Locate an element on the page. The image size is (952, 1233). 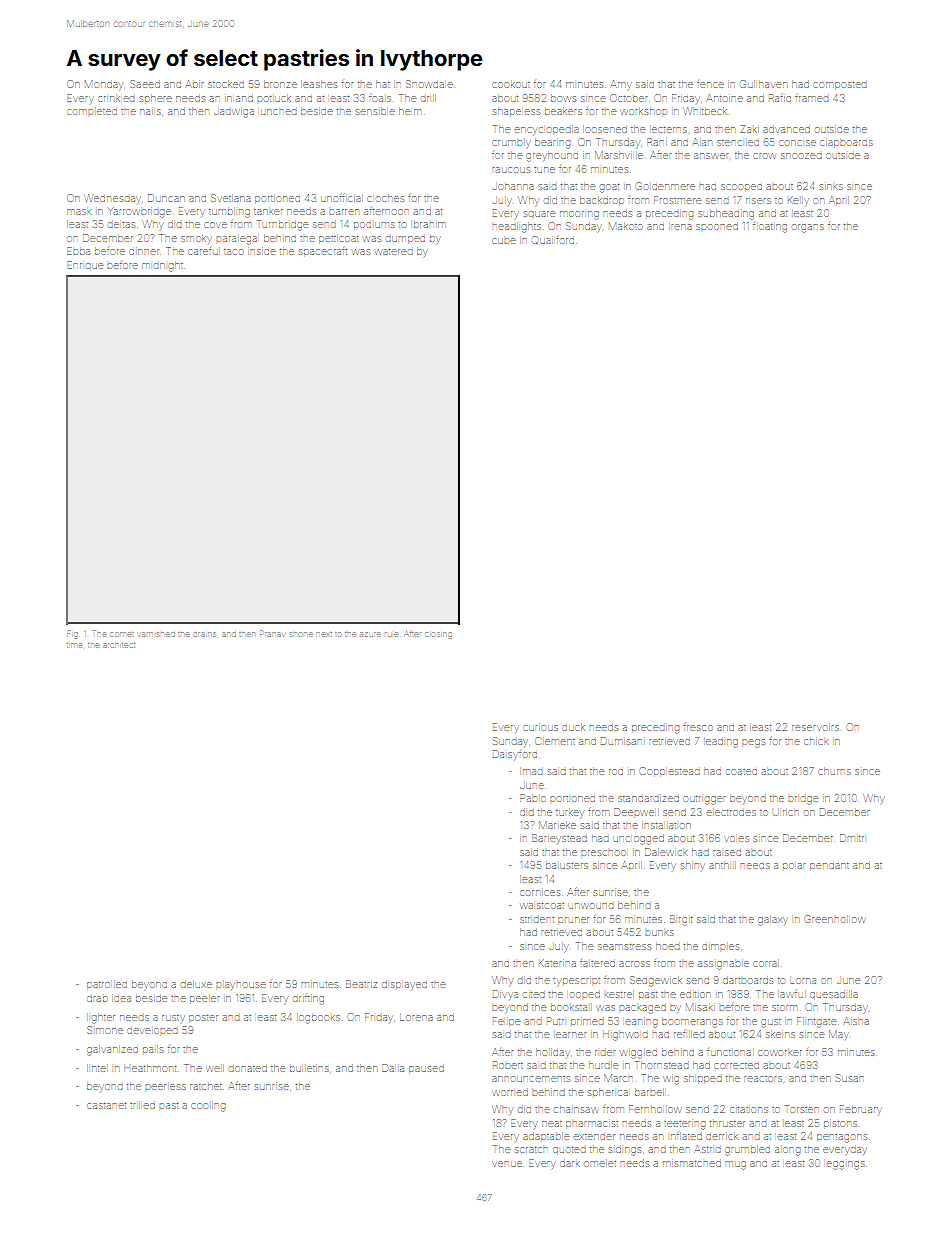
organs is located at coordinates (808, 228).
